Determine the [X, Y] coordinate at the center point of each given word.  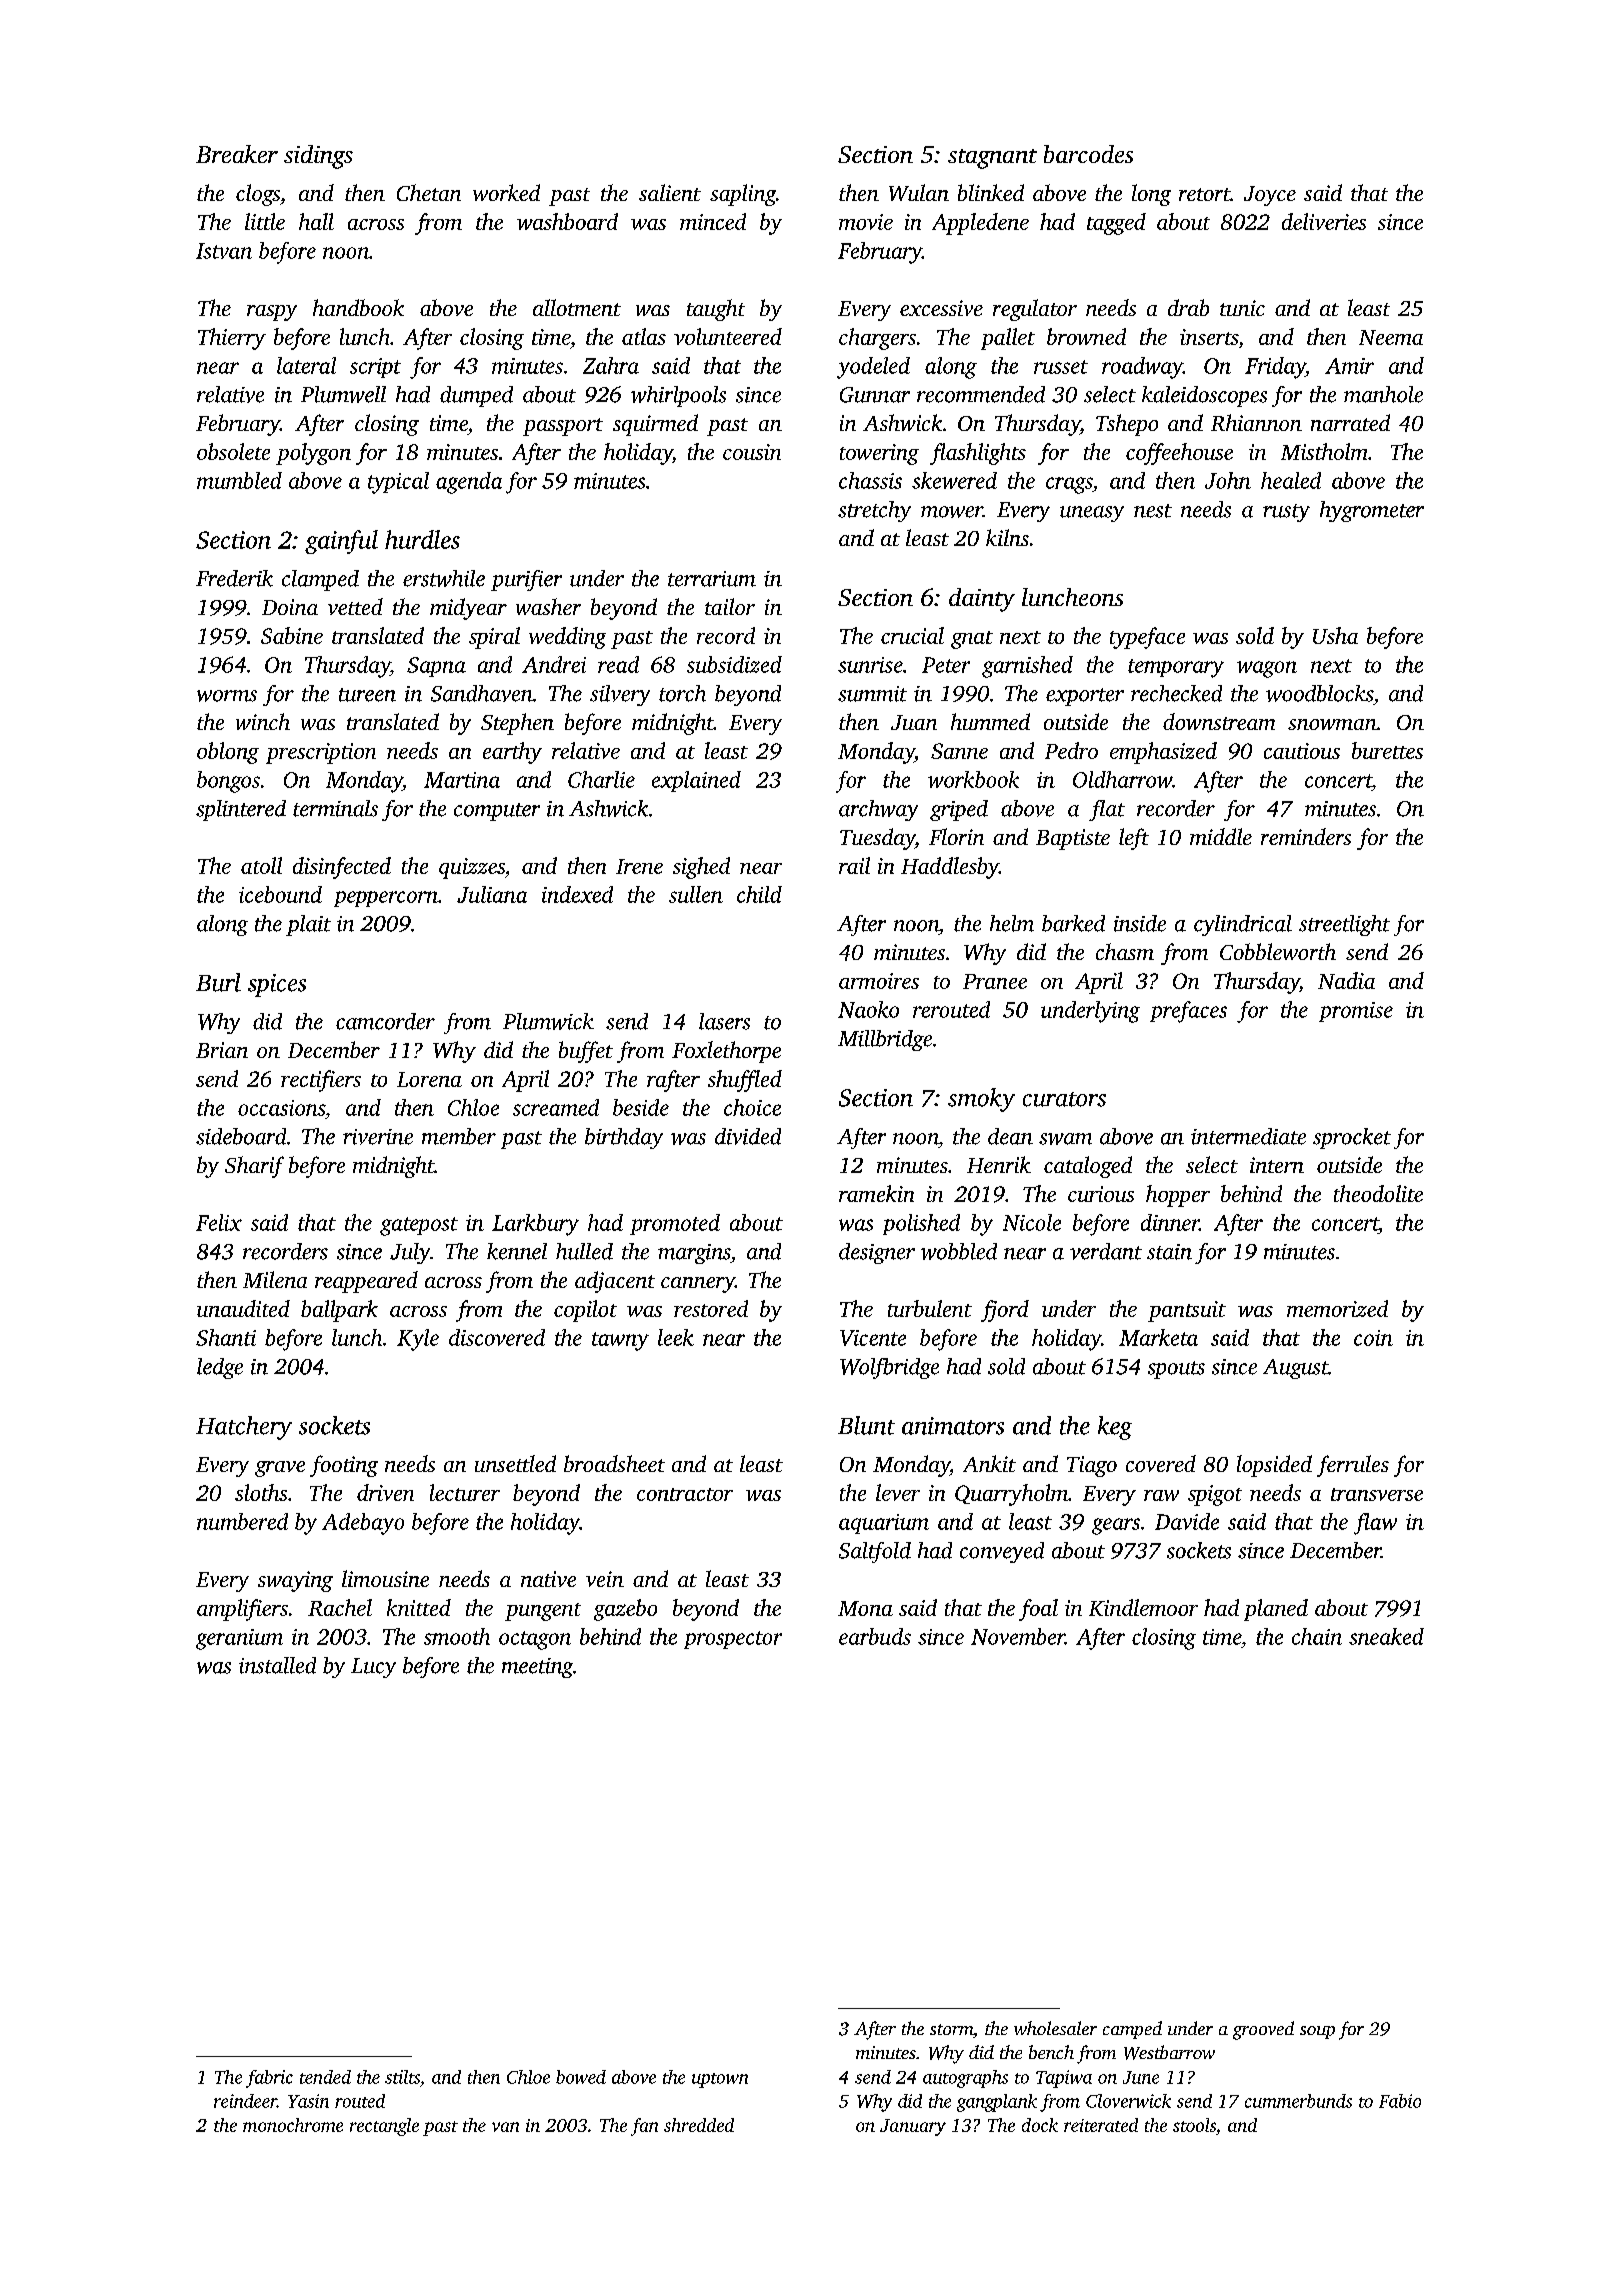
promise [1356, 1012]
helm [1012, 923]
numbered [242, 1521]
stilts [402, 2077]
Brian [222, 1050]
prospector [733, 1640]
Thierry [232, 339]
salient [670, 192]
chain [1317, 1636]
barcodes [1088, 154]
